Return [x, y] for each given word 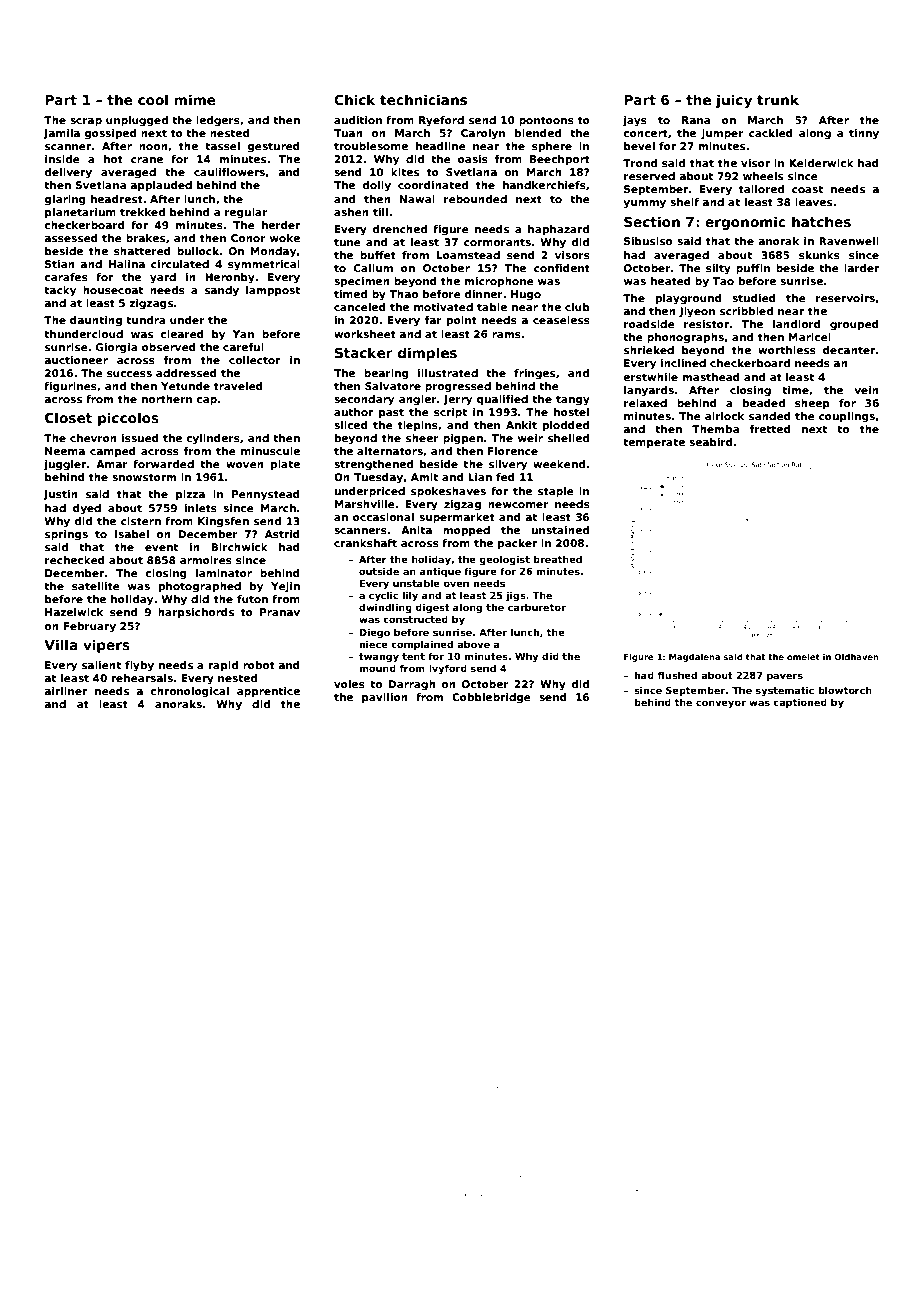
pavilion [385, 698]
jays [635, 121]
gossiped [111, 134]
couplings [847, 417]
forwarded [163, 464]
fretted [770, 429]
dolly [376, 186]
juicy [734, 101]
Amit [424, 477]
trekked [142, 212]
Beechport [560, 160]
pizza [190, 495]
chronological [189, 692]
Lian [480, 477]
